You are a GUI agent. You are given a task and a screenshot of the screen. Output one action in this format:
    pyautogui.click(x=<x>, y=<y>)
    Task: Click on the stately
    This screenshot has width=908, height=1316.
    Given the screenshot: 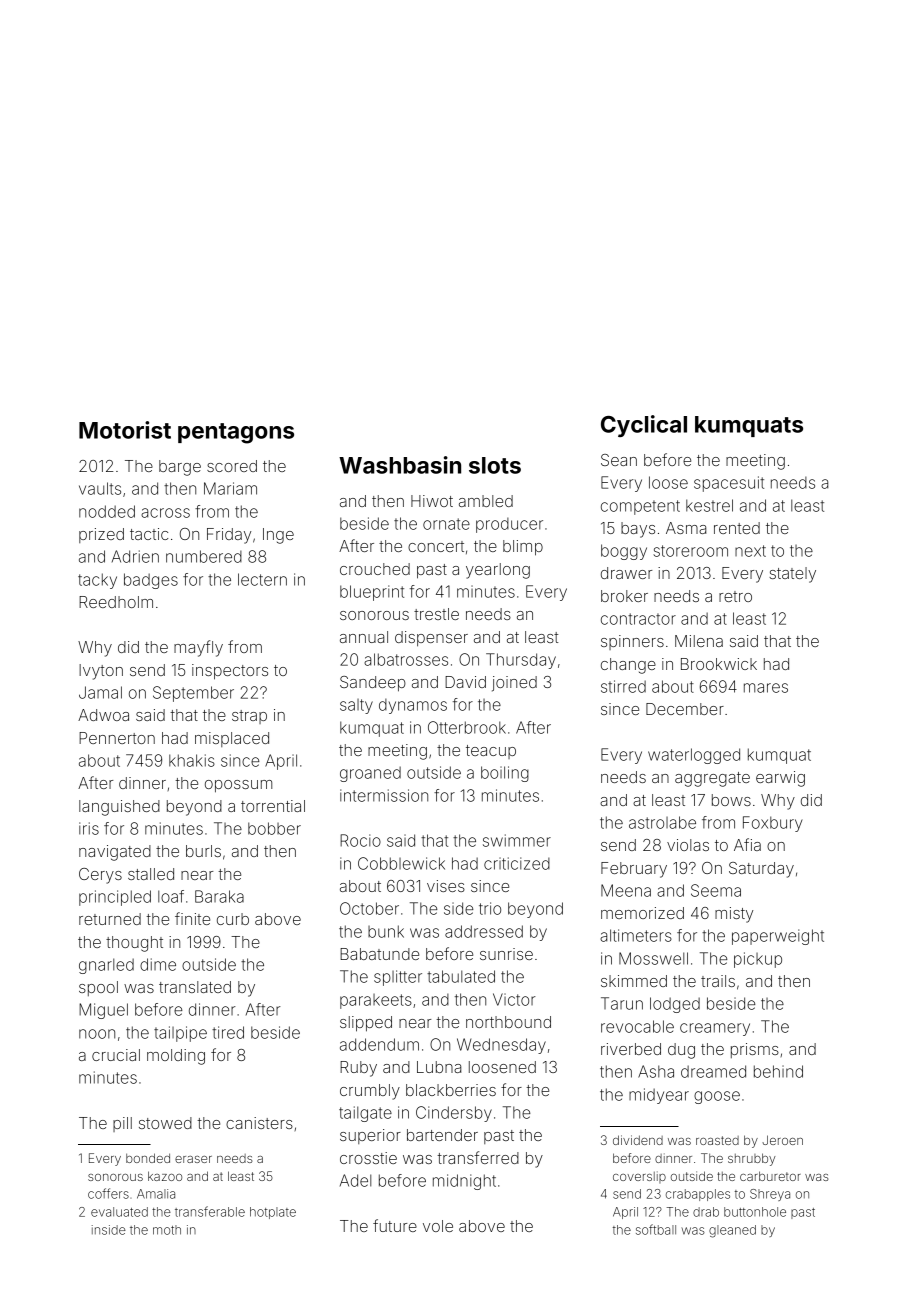 What is the action you would take?
    pyautogui.click(x=792, y=575)
